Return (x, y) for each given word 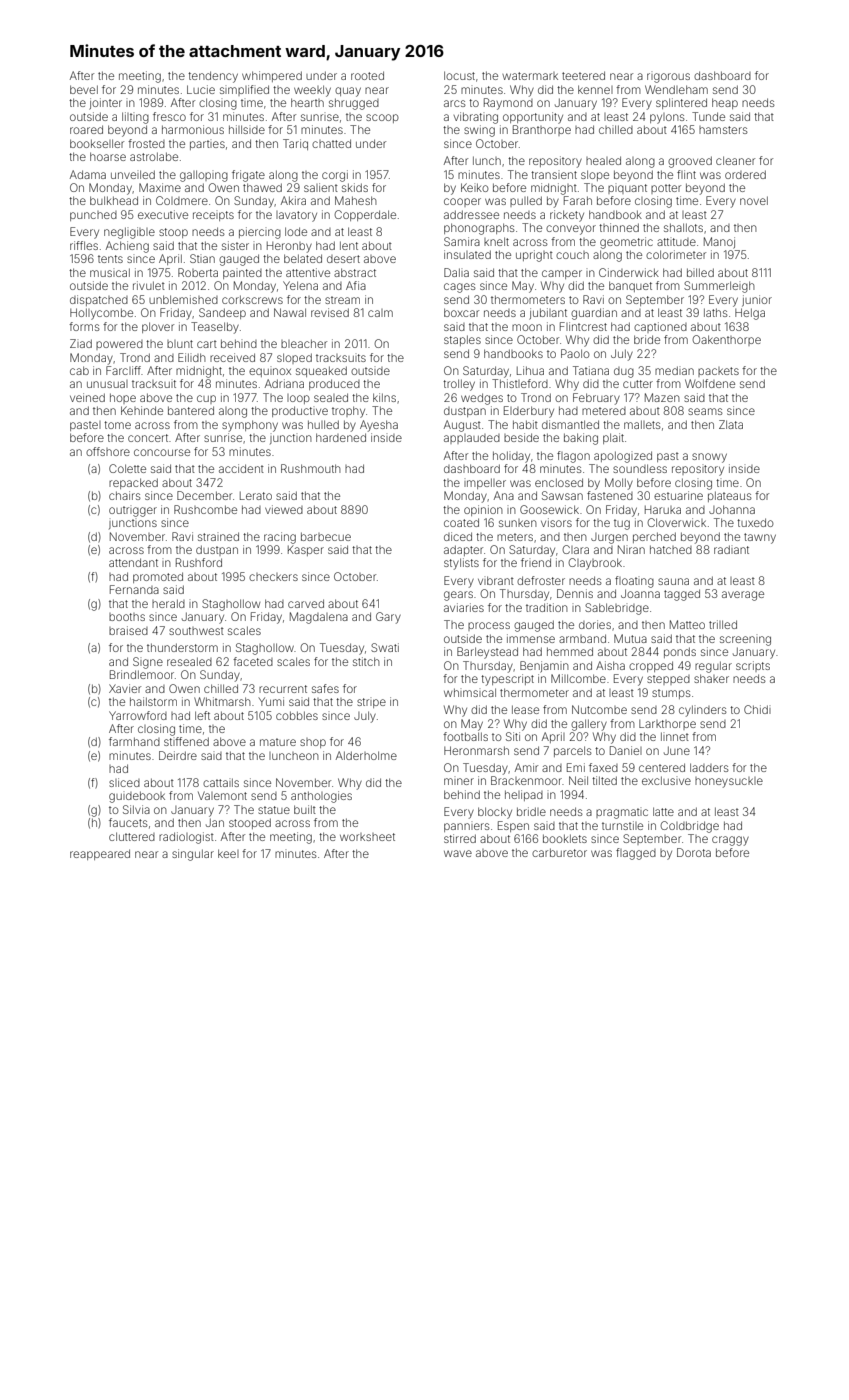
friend (536, 562)
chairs (125, 495)
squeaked (321, 371)
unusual (107, 384)
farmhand (134, 741)
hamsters (723, 130)
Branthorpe (542, 130)
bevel (84, 89)
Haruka (663, 510)
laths (716, 312)
